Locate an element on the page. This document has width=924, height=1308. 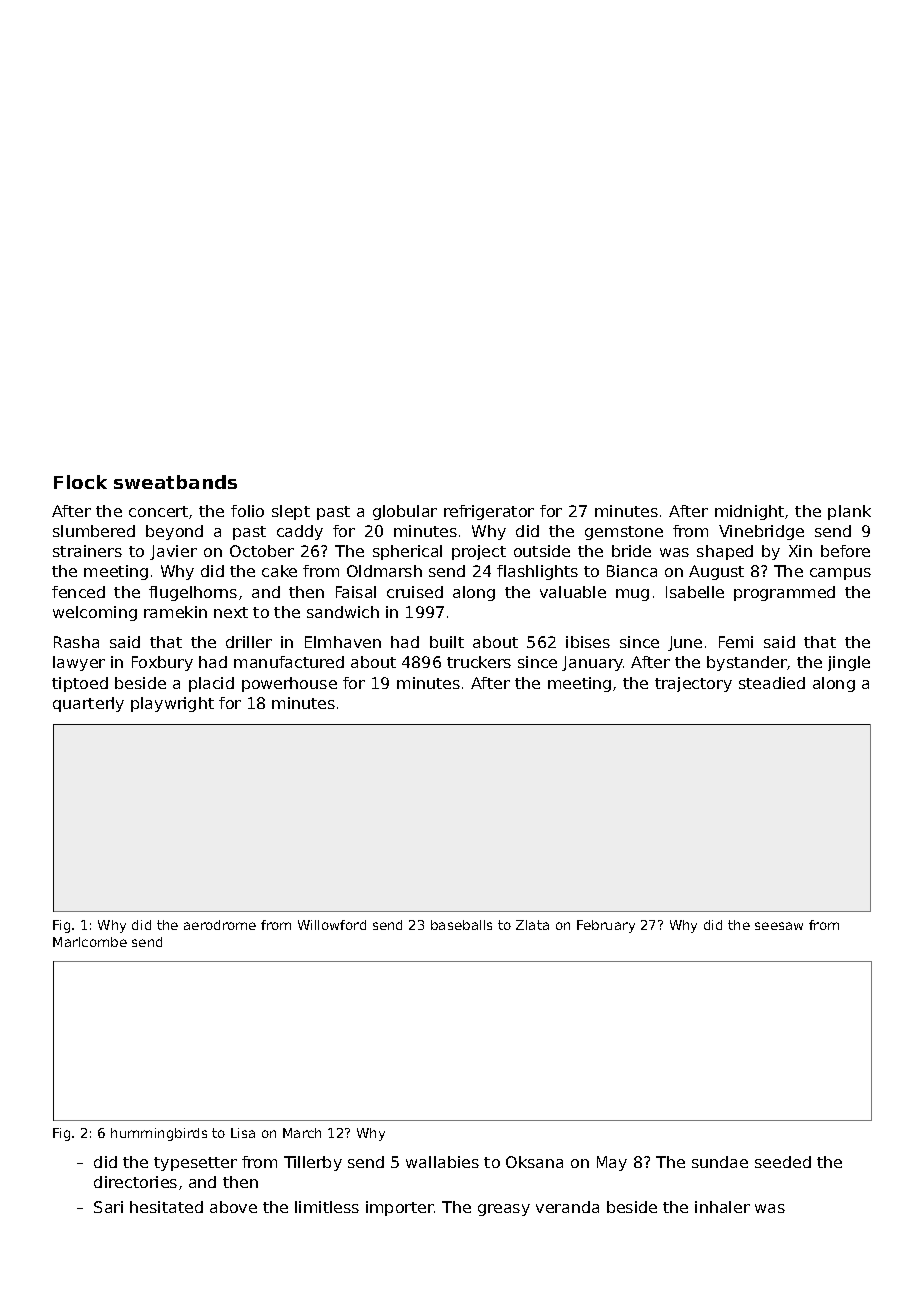
playwright is located at coordinates (172, 704).
